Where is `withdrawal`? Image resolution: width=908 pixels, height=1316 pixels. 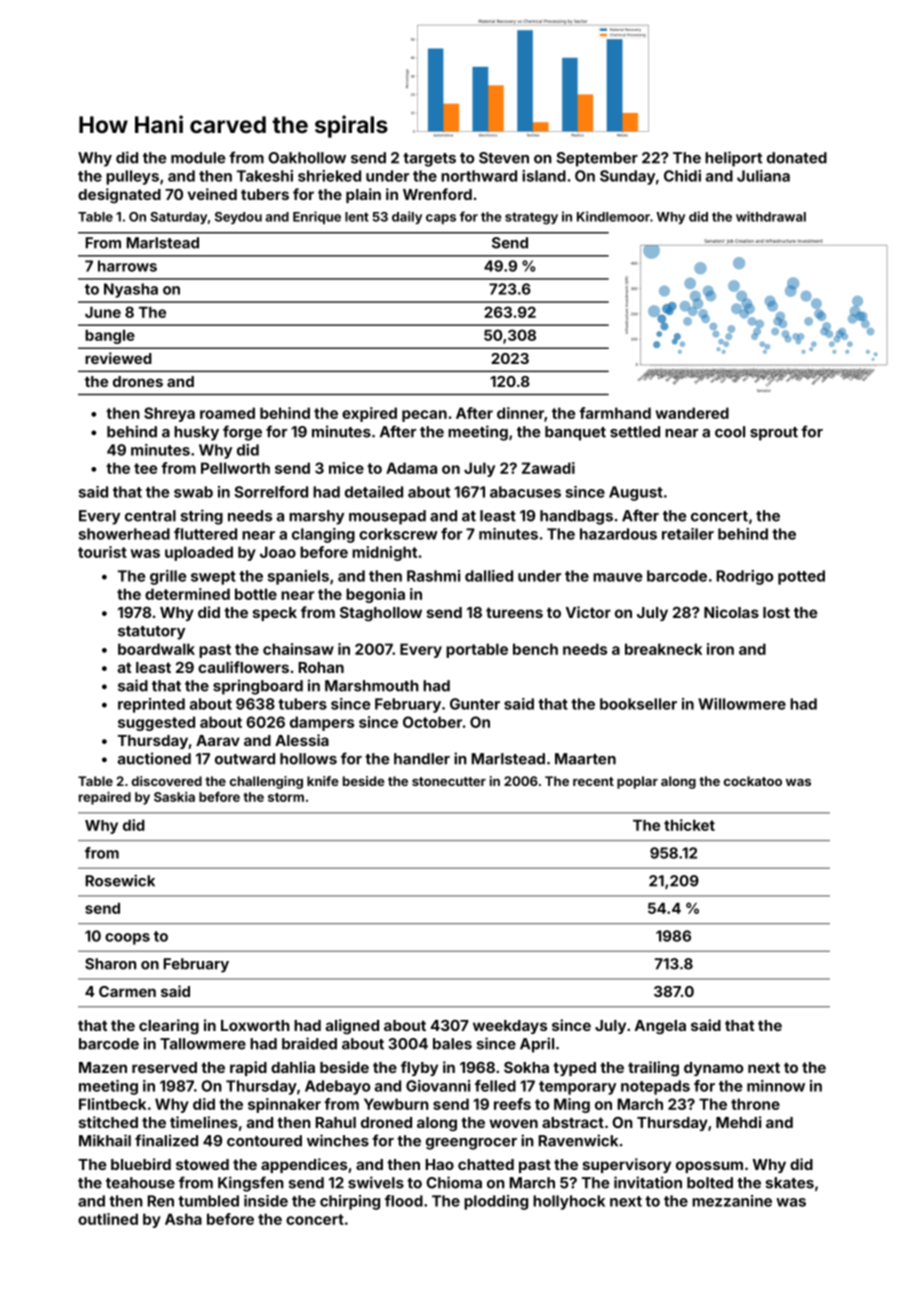 withdrawal is located at coordinates (771, 216).
